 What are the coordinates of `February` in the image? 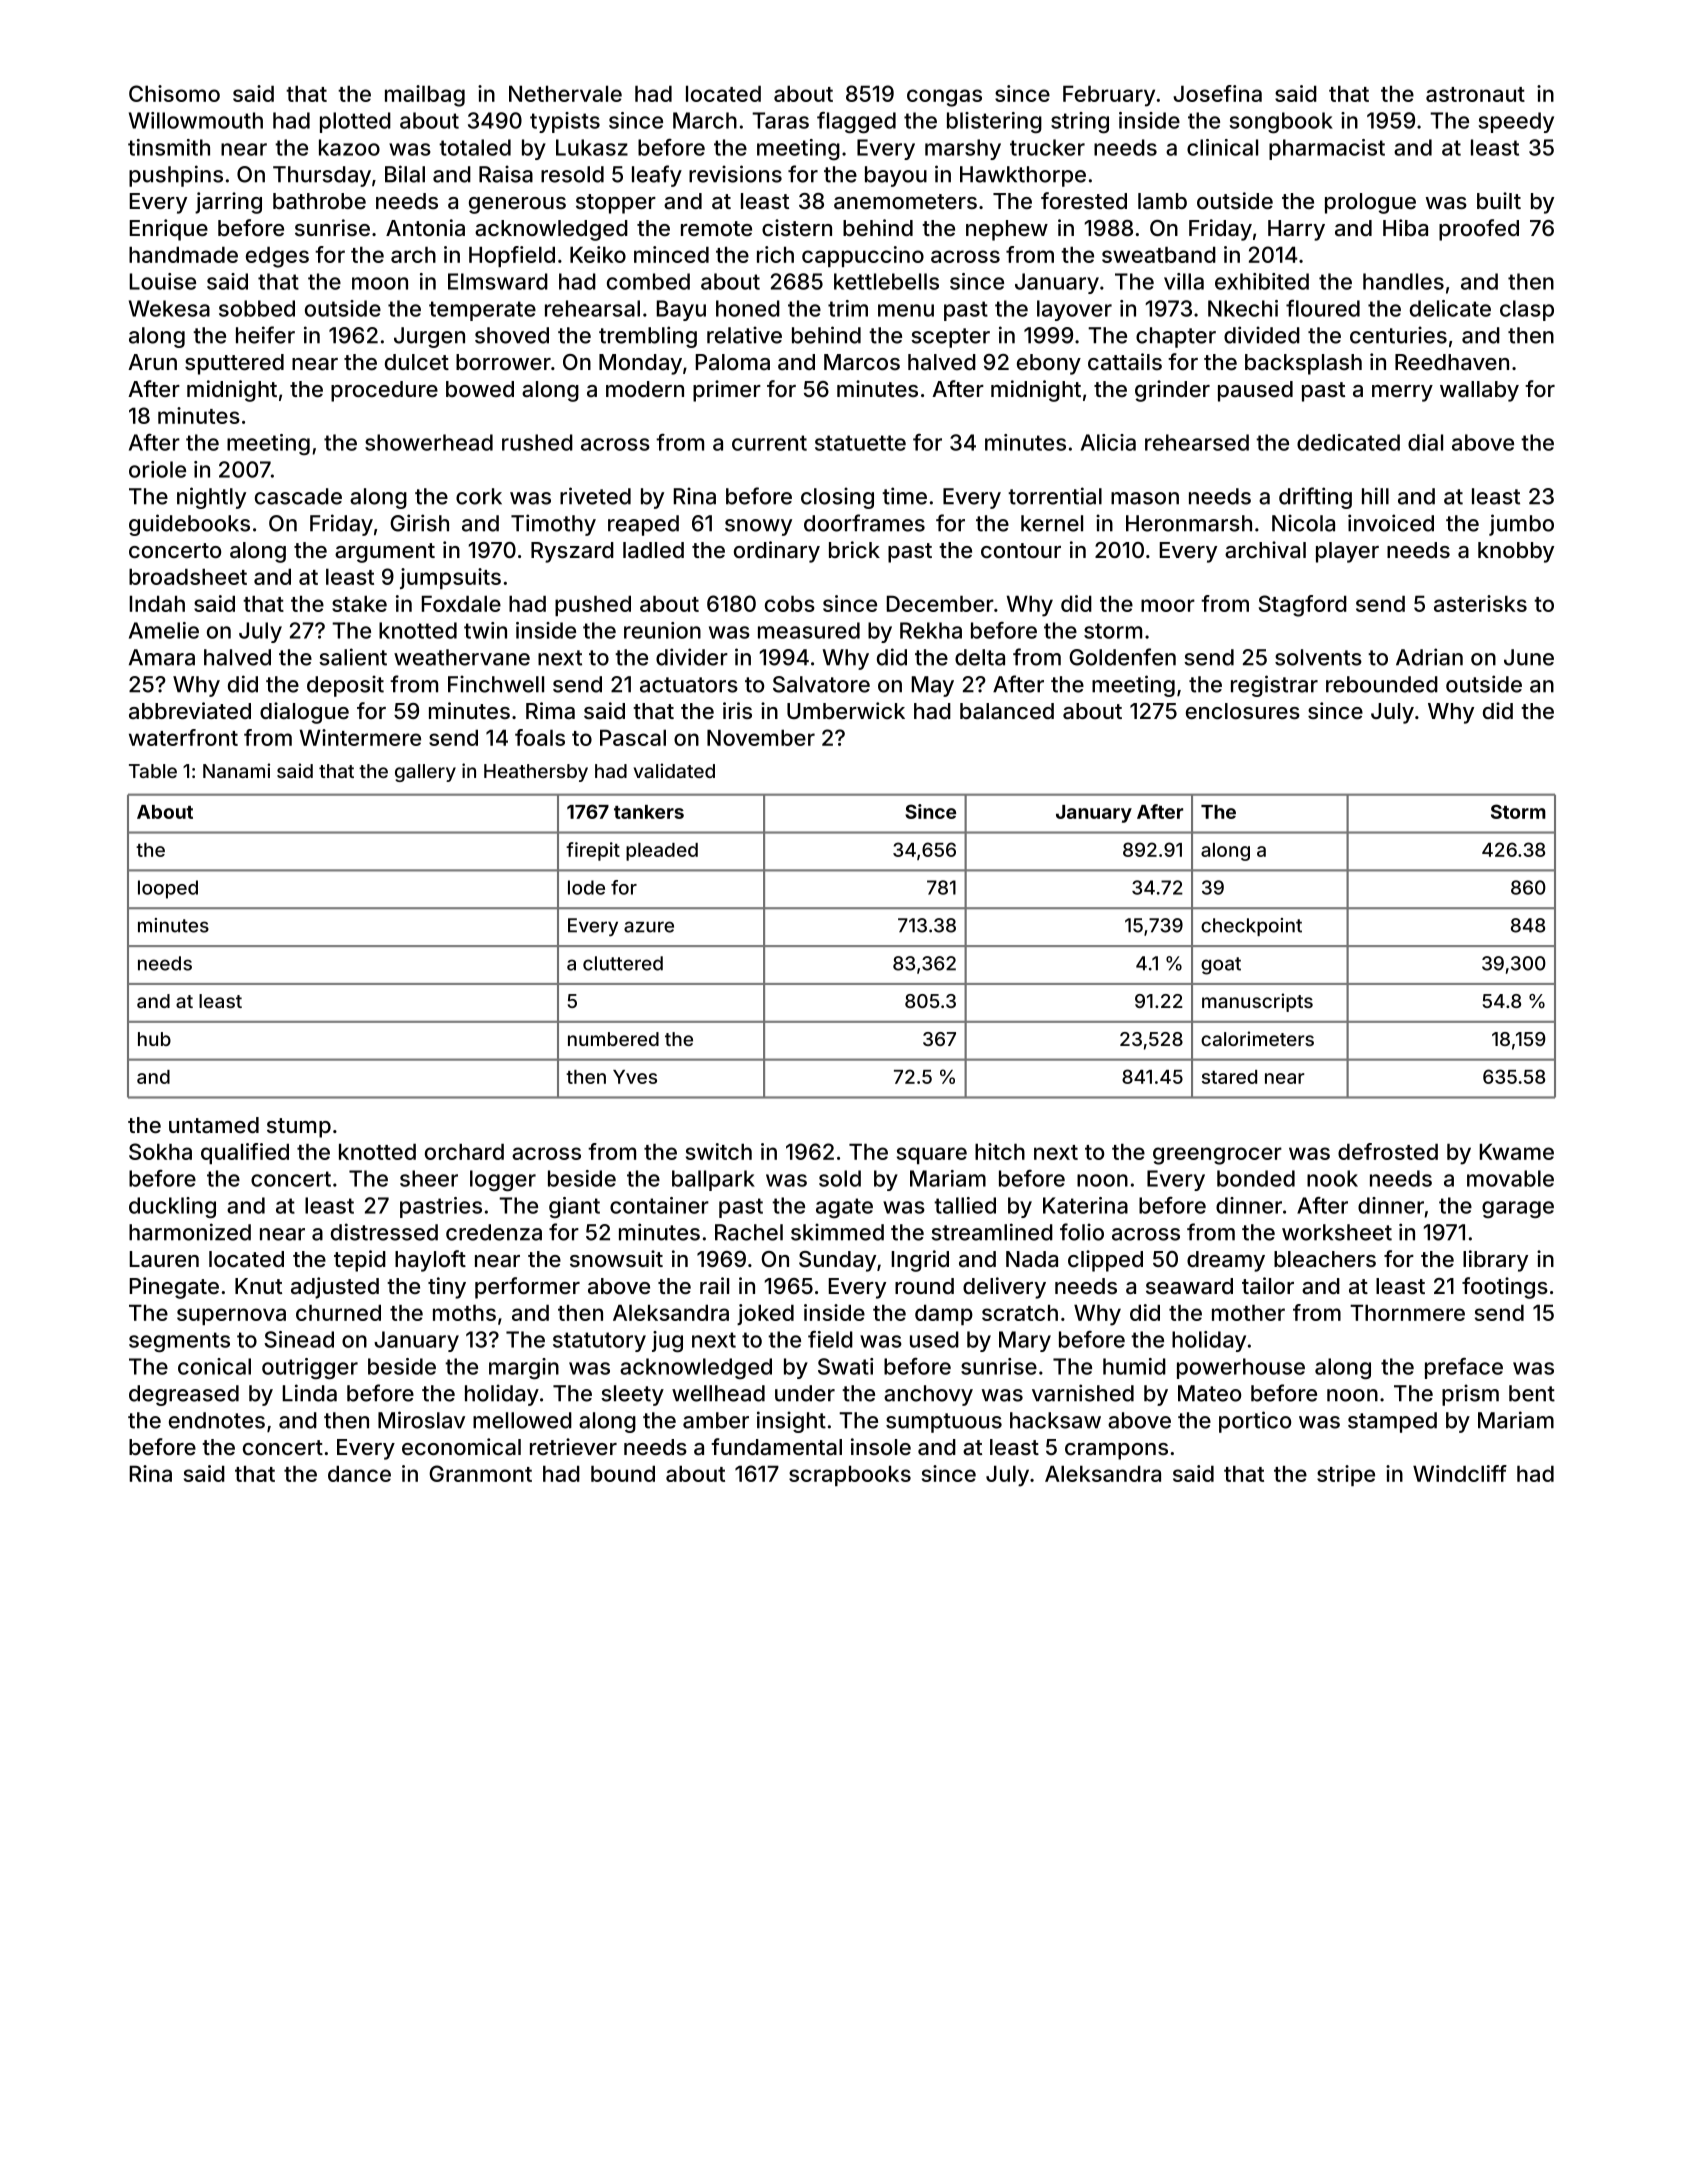 It's located at (1109, 96).
